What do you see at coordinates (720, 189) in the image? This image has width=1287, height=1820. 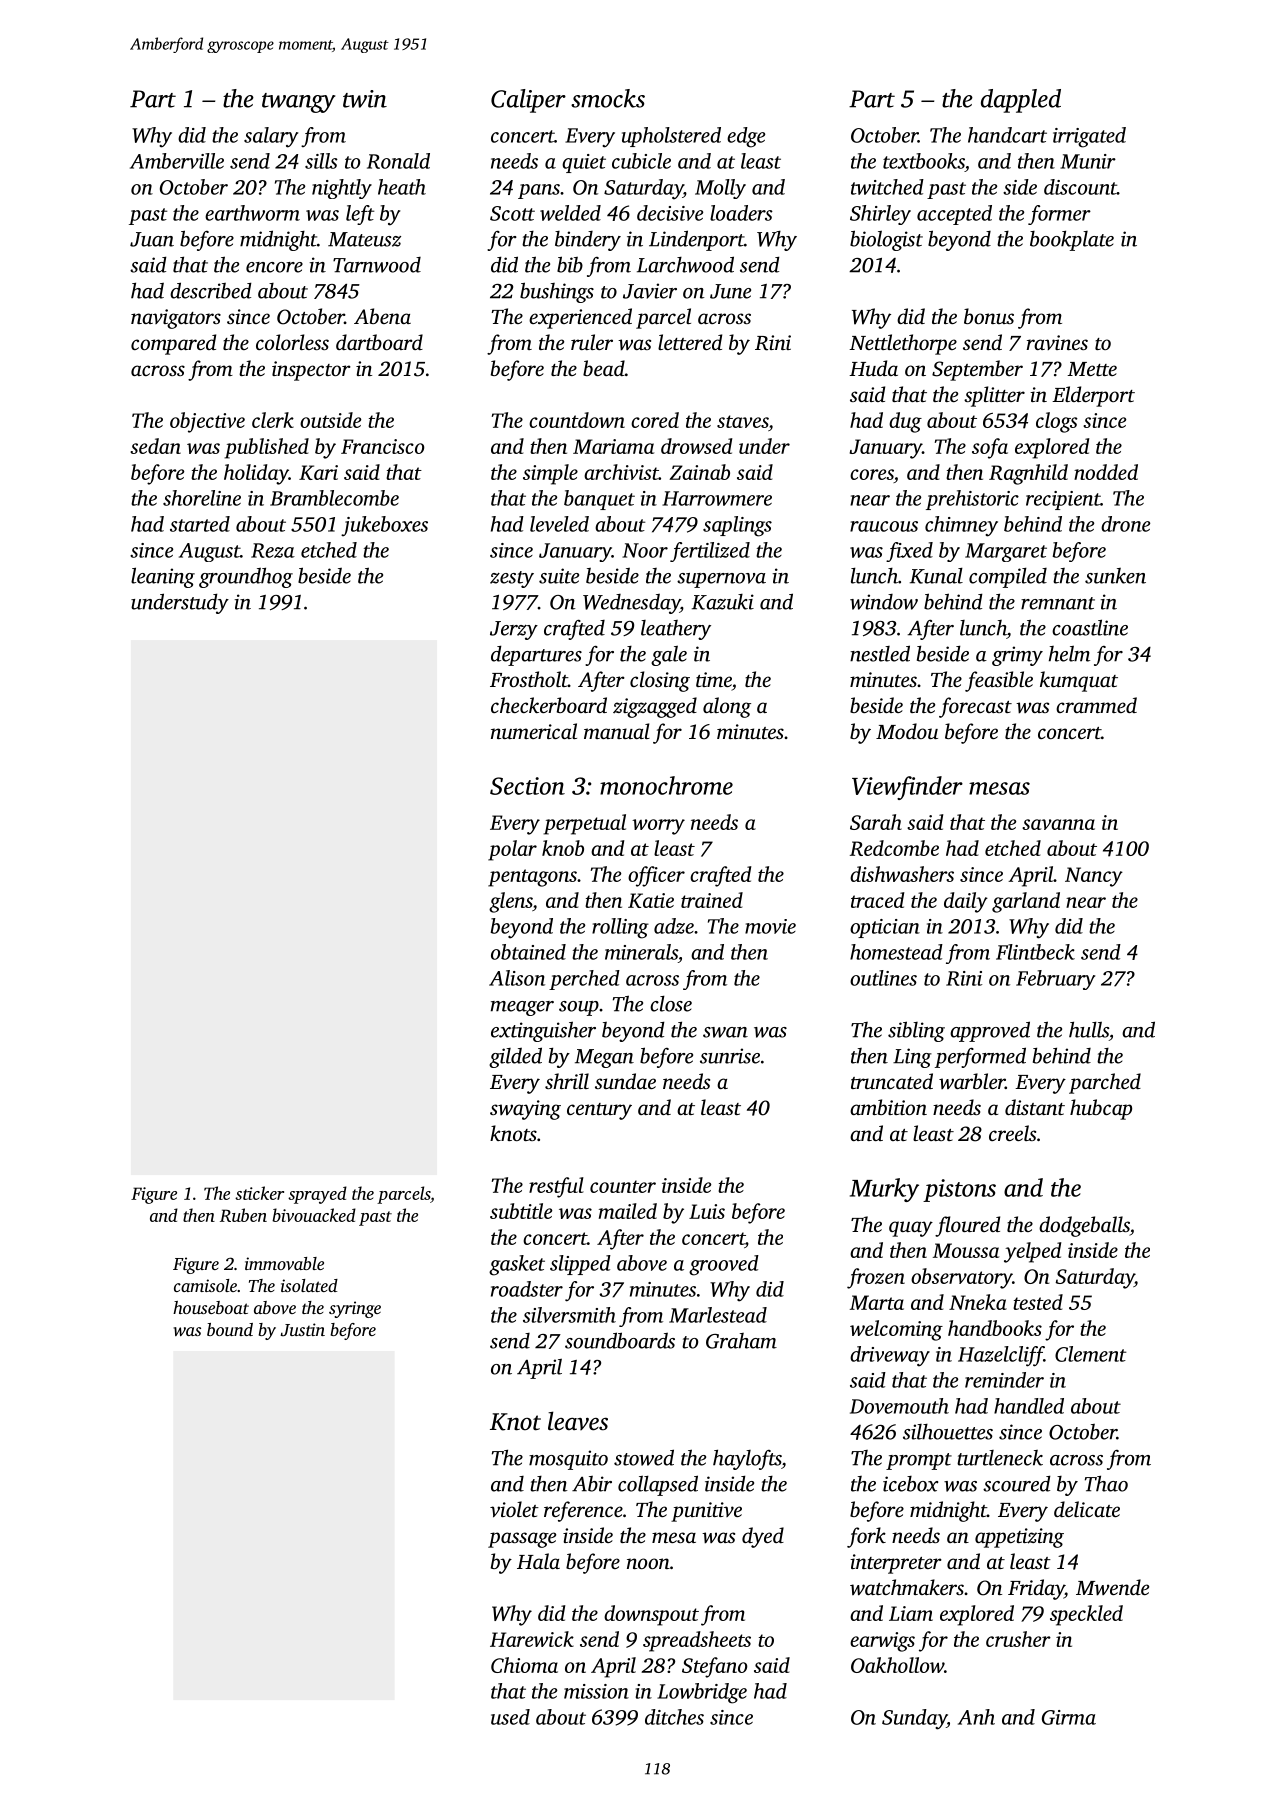 I see `Molly` at bounding box center [720, 189].
